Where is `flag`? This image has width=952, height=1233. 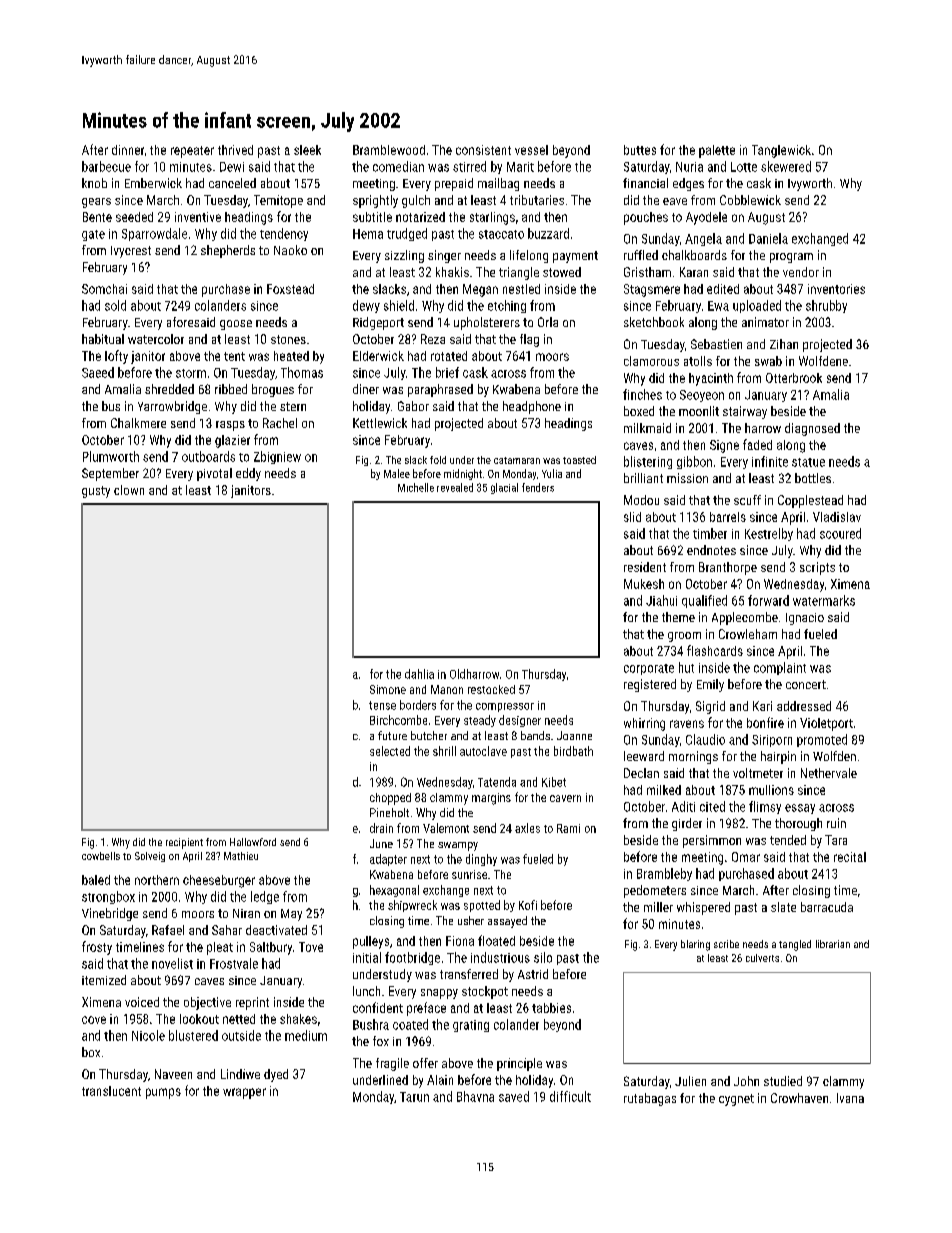 flag is located at coordinates (529, 340).
